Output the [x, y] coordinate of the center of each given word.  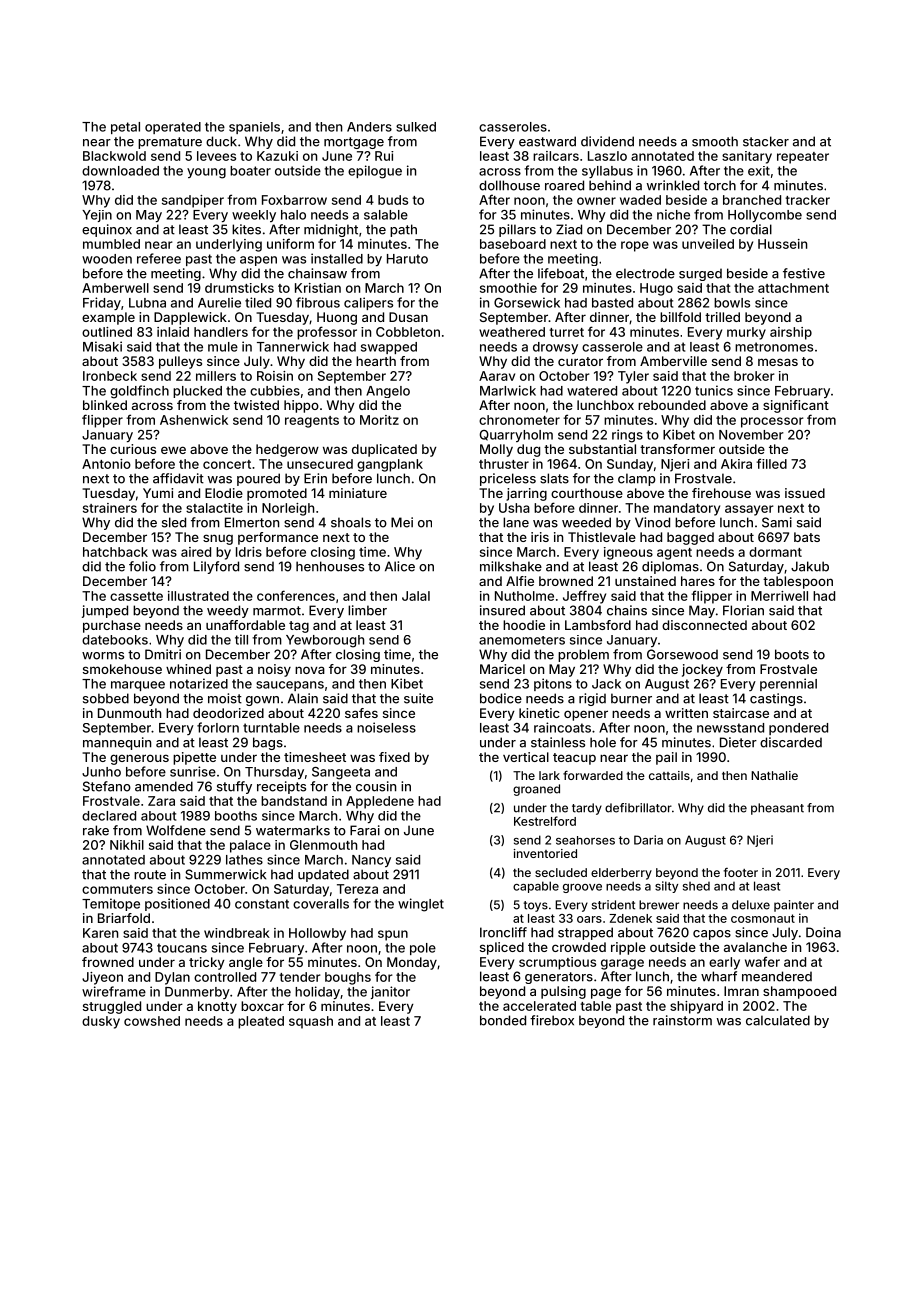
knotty [217, 1007]
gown [262, 701]
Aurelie [219, 302]
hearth [376, 361]
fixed [394, 757]
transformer [677, 449]
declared [109, 816]
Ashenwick [194, 420]
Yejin [97, 216]
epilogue [375, 172]
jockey [702, 670]
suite [418, 698]
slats [554, 478]
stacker [766, 141]
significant [796, 406]
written [686, 713]
